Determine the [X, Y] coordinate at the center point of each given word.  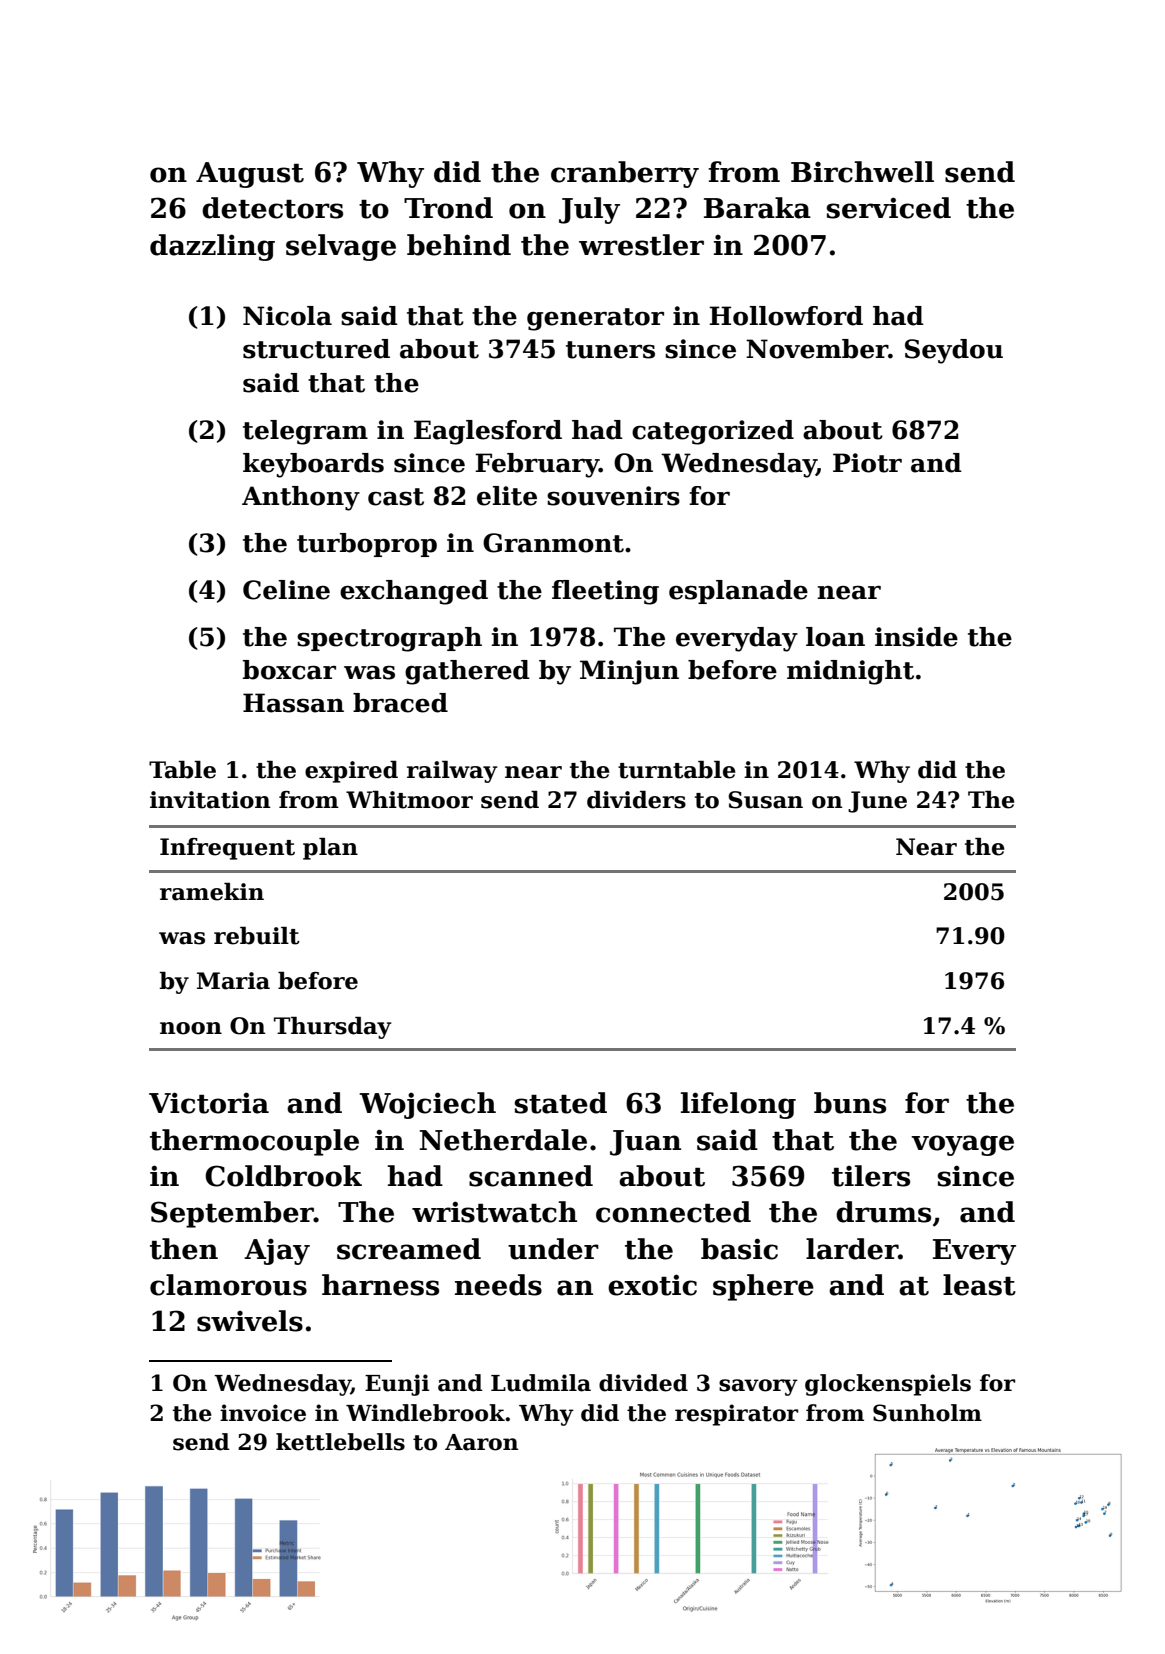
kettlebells [340, 1442]
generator [595, 319]
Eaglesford [488, 432]
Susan [765, 800]
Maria [233, 981]
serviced [889, 208]
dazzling [212, 247]
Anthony [301, 498]
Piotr [867, 463]
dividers [636, 800]
